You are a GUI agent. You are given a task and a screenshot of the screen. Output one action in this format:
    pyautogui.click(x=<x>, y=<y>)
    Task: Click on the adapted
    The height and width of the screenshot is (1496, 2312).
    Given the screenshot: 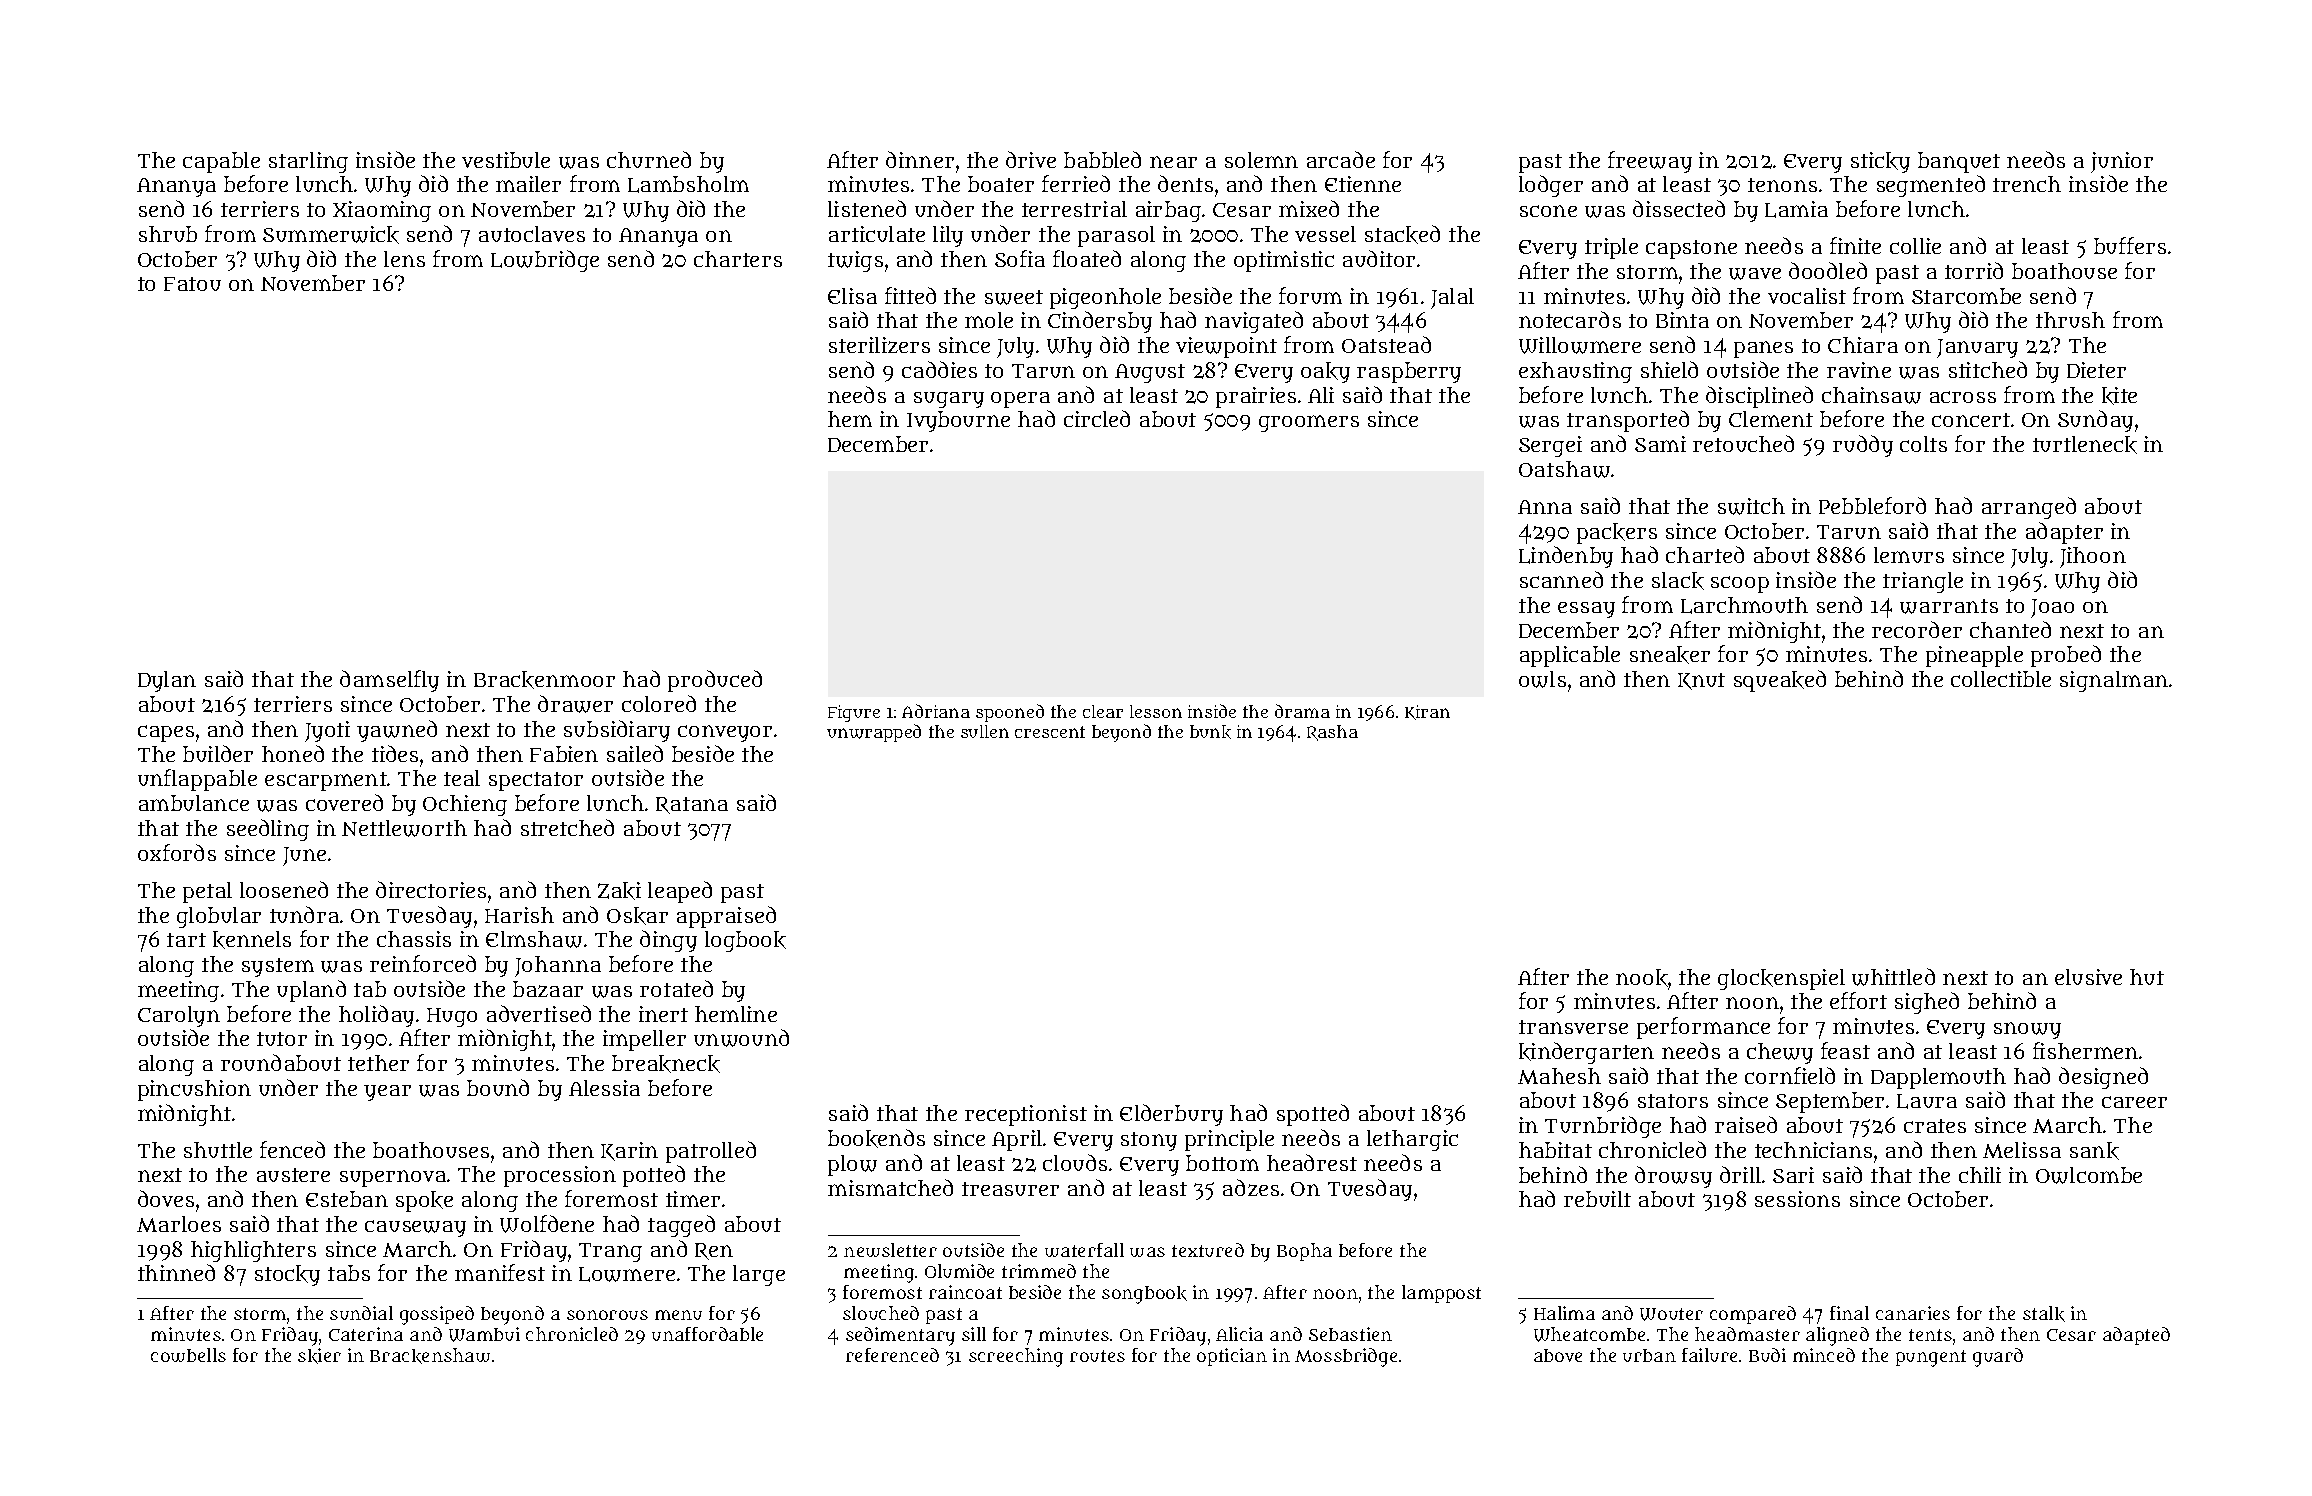 What is the action you would take?
    pyautogui.click(x=2136, y=1336)
